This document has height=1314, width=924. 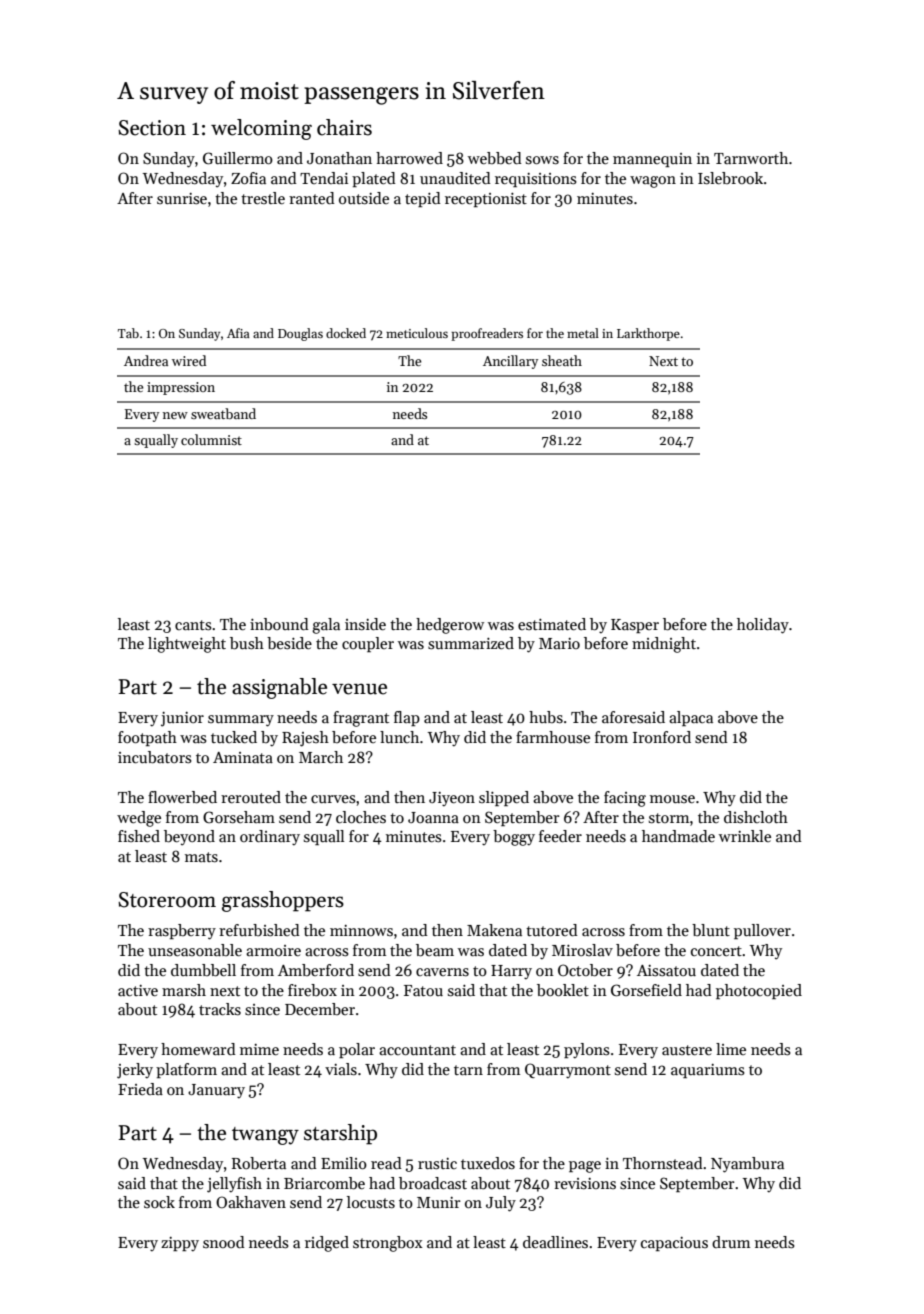 What do you see at coordinates (182, 199) in the document?
I see `sunrise` at bounding box center [182, 199].
